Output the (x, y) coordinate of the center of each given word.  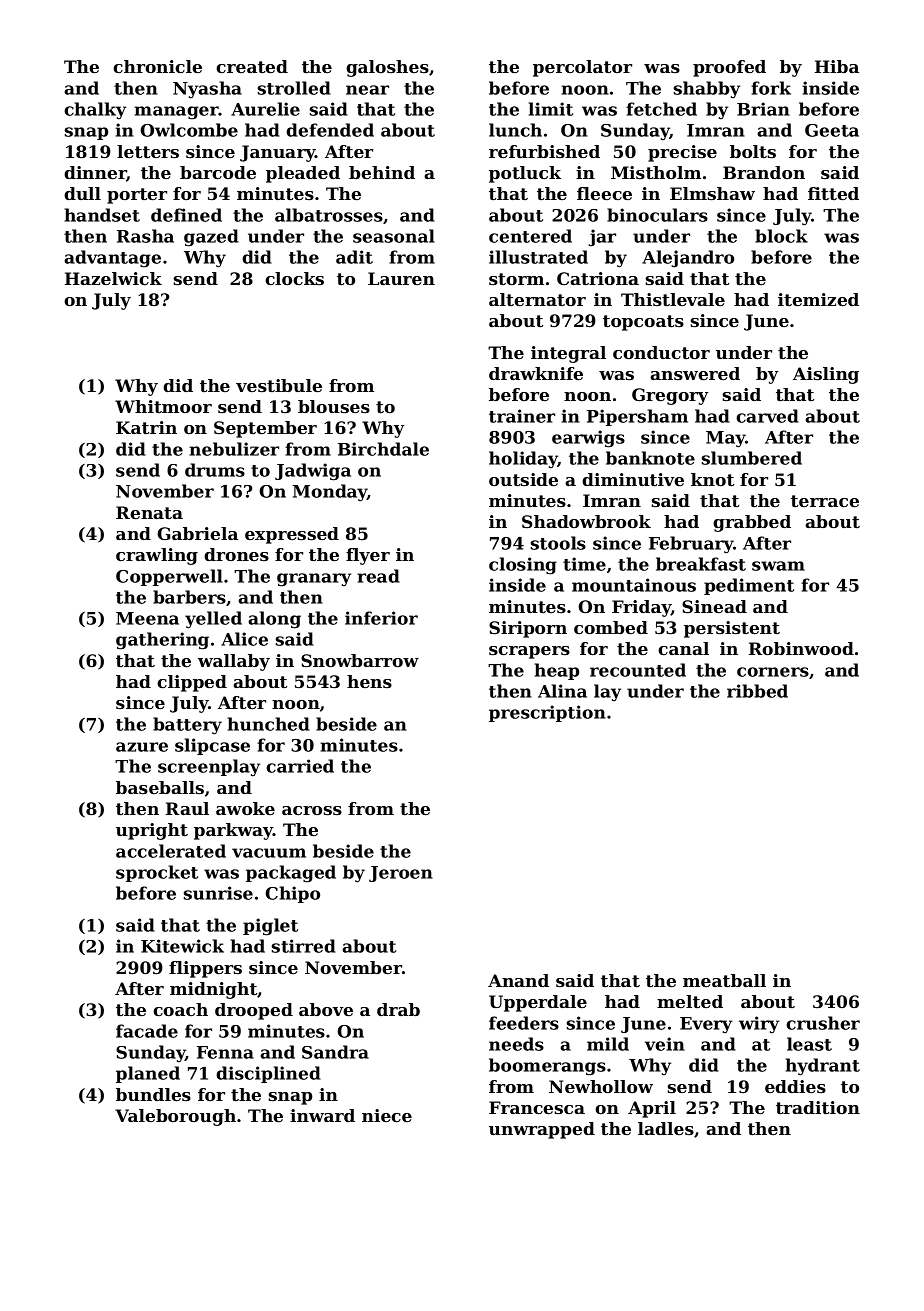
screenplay (209, 768)
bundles (153, 1094)
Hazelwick (113, 278)
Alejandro (688, 259)
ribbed (757, 691)
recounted (638, 670)
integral (568, 354)
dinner (95, 174)
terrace (825, 501)
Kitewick (182, 946)
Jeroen (401, 874)
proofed (729, 68)
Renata (149, 512)
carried (300, 766)
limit (551, 109)
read (378, 576)
